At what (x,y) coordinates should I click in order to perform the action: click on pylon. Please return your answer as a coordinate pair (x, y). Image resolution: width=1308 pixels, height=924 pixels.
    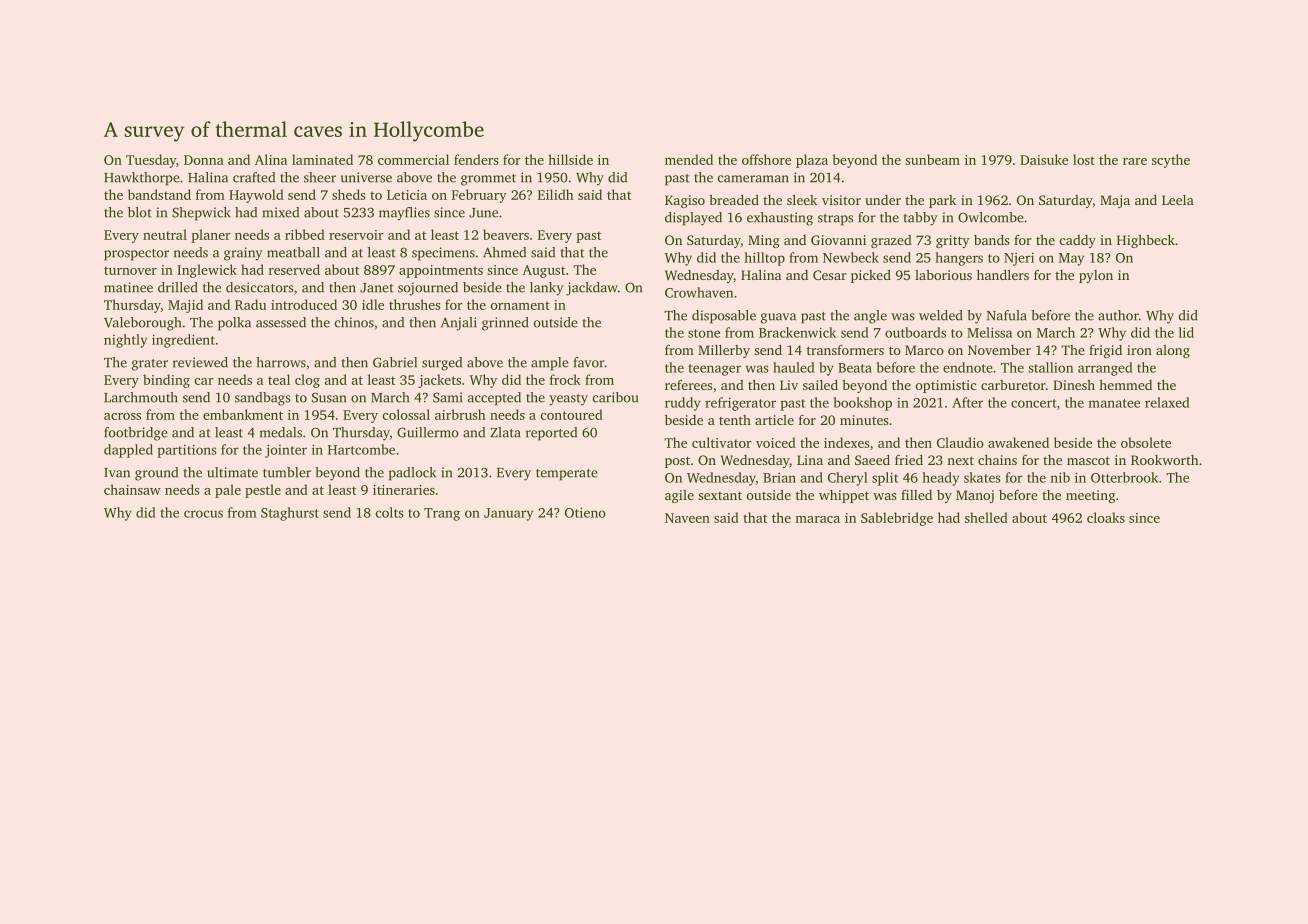
    Looking at the image, I should click on (1096, 276).
